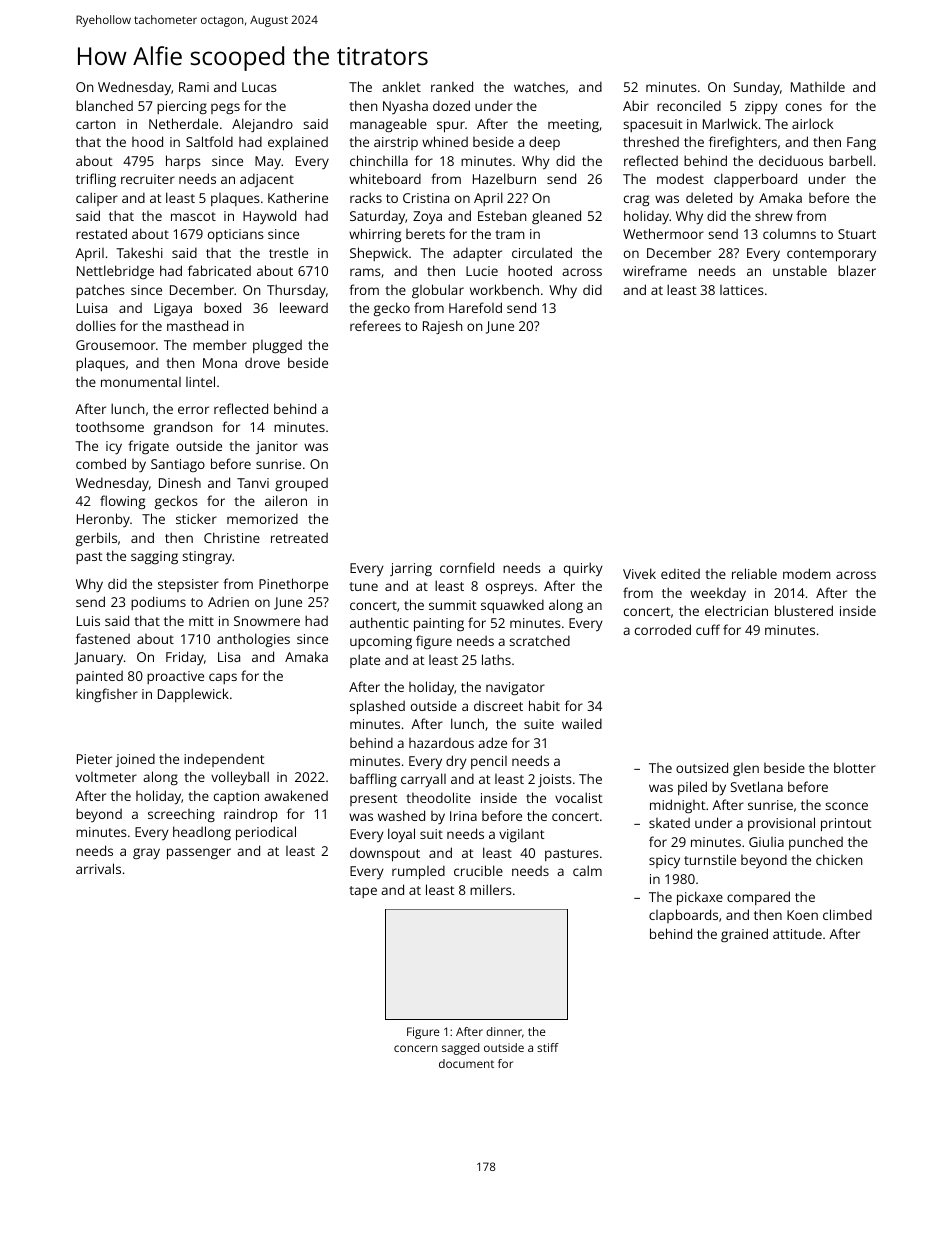 This image has height=1233, width=952. What do you see at coordinates (742, 290) in the image?
I see `lattices` at bounding box center [742, 290].
